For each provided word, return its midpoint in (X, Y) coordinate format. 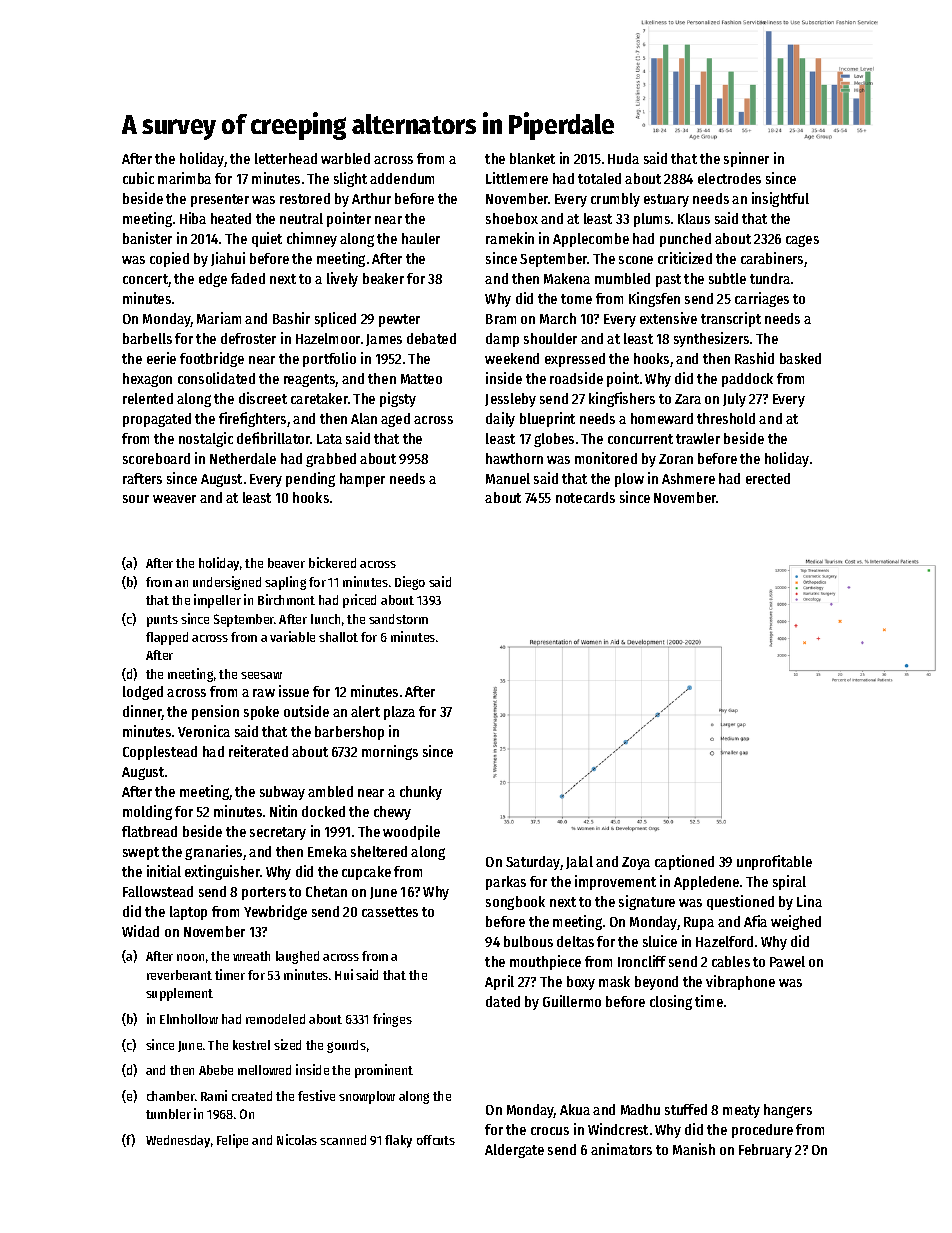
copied (169, 259)
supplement (179, 994)
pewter (399, 320)
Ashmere (688, 478)
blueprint (547, 419)
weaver (174, 499)
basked (800, 358)
